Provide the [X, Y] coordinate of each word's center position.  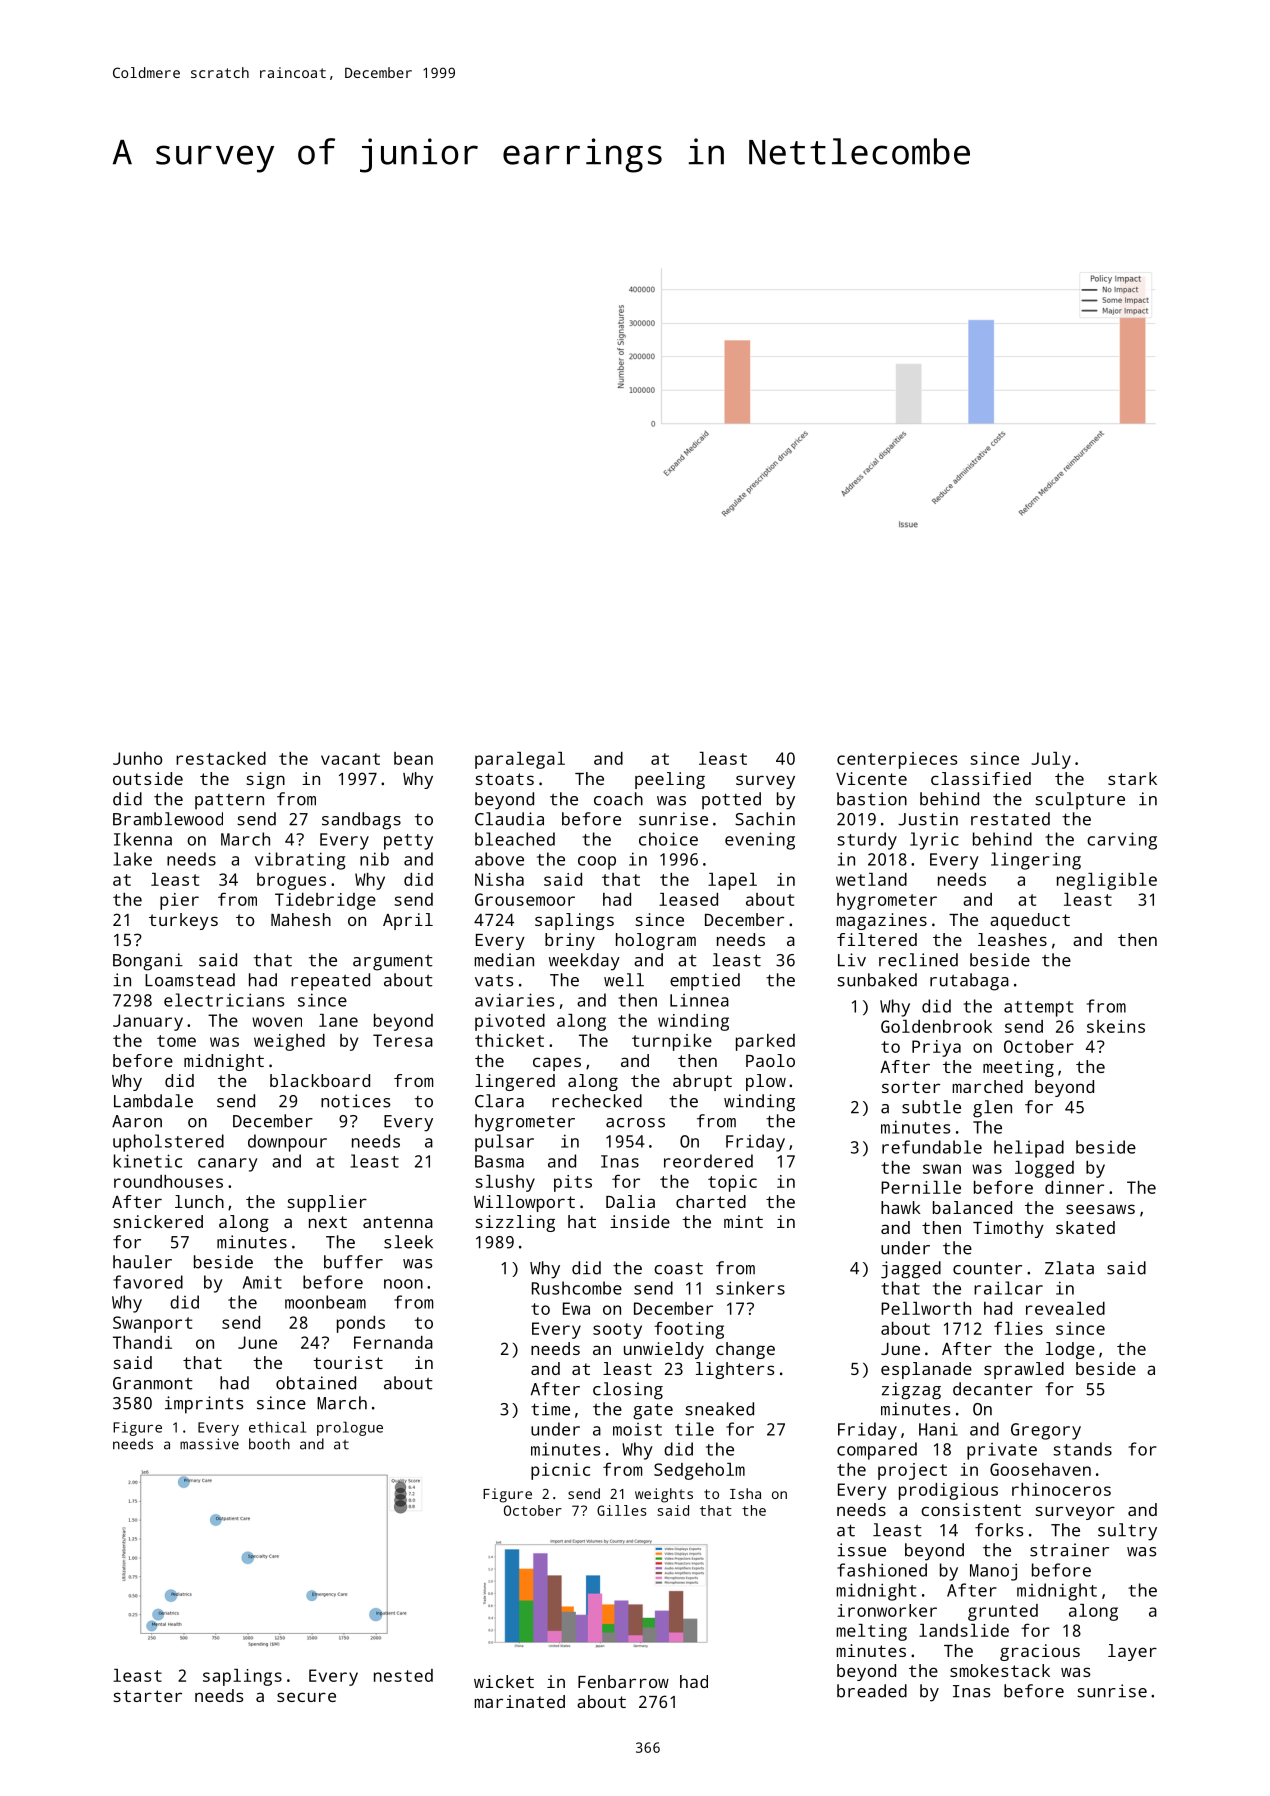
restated [1010, 819]
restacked [221, 758]
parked [765, 1042]
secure [306, 1697]
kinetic [148, 1161]
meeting [1018, 1068]
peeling [670, 780]
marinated [520, 1701]
